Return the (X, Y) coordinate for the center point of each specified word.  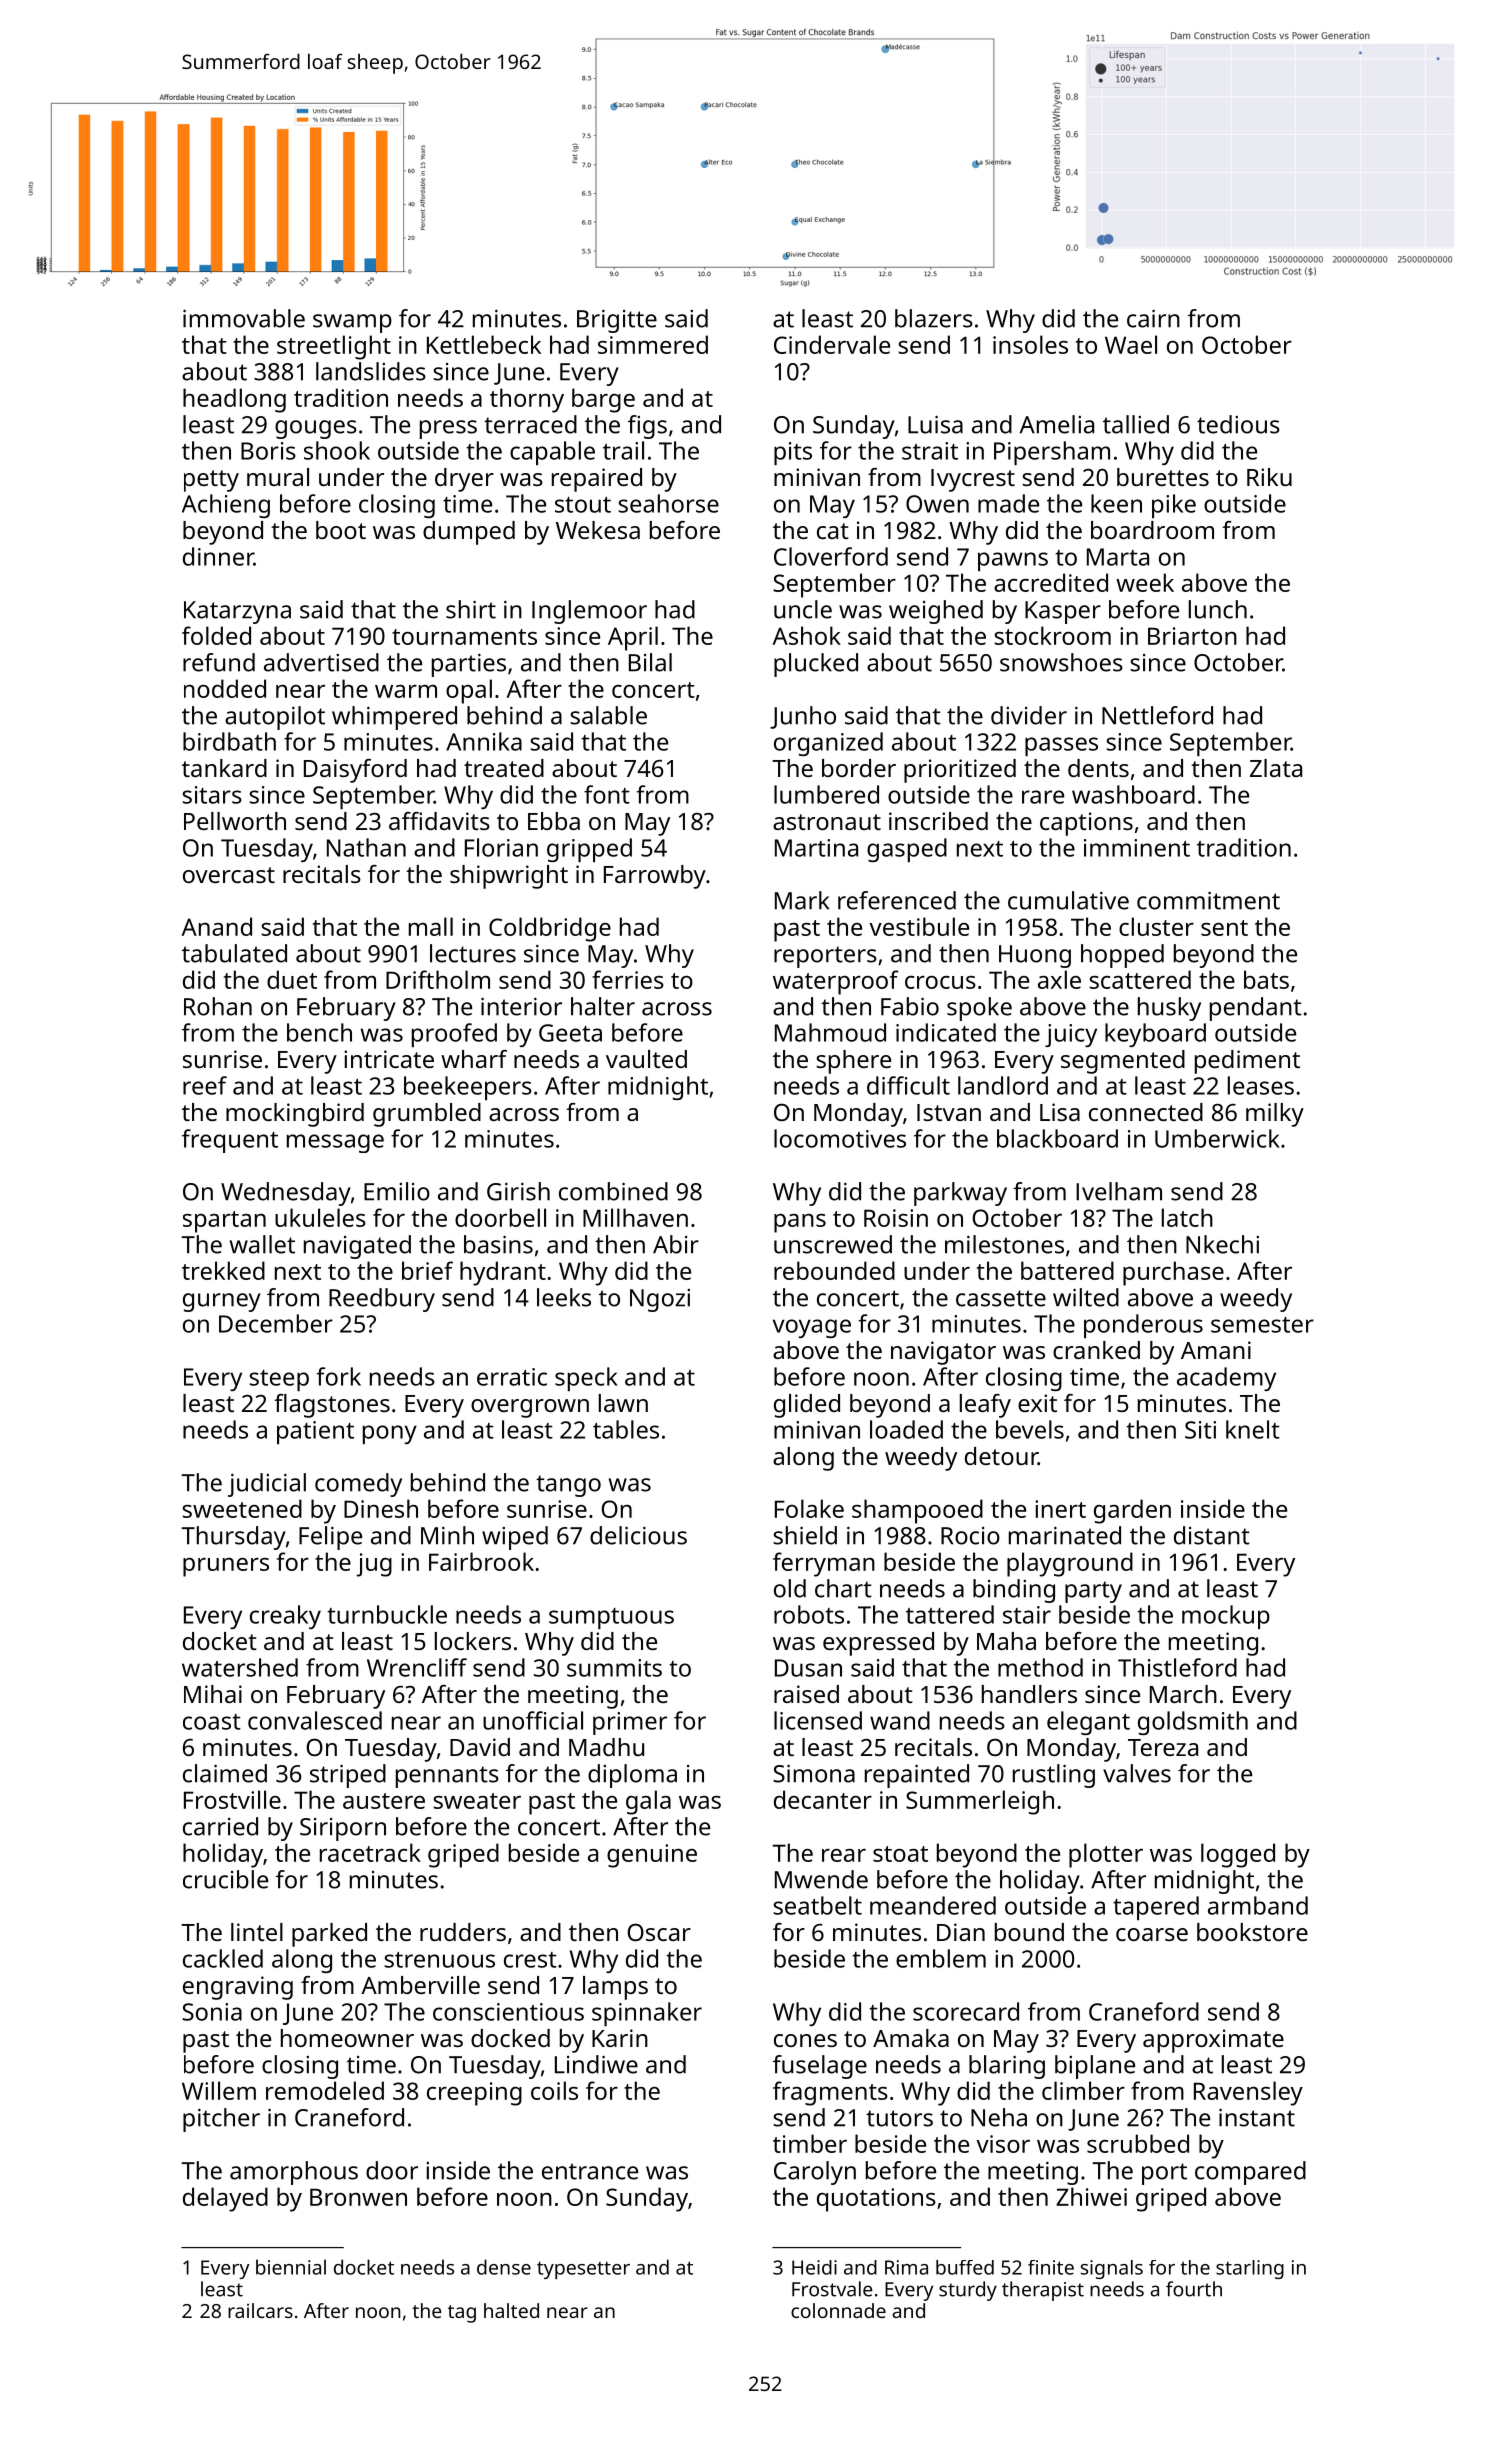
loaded (906, 1429)
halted (511, 2310)
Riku (1269, 477)
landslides (371, 371)
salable (608, 715)
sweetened (242, 1508)
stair (1027, 1615)
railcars (260, 2310)
